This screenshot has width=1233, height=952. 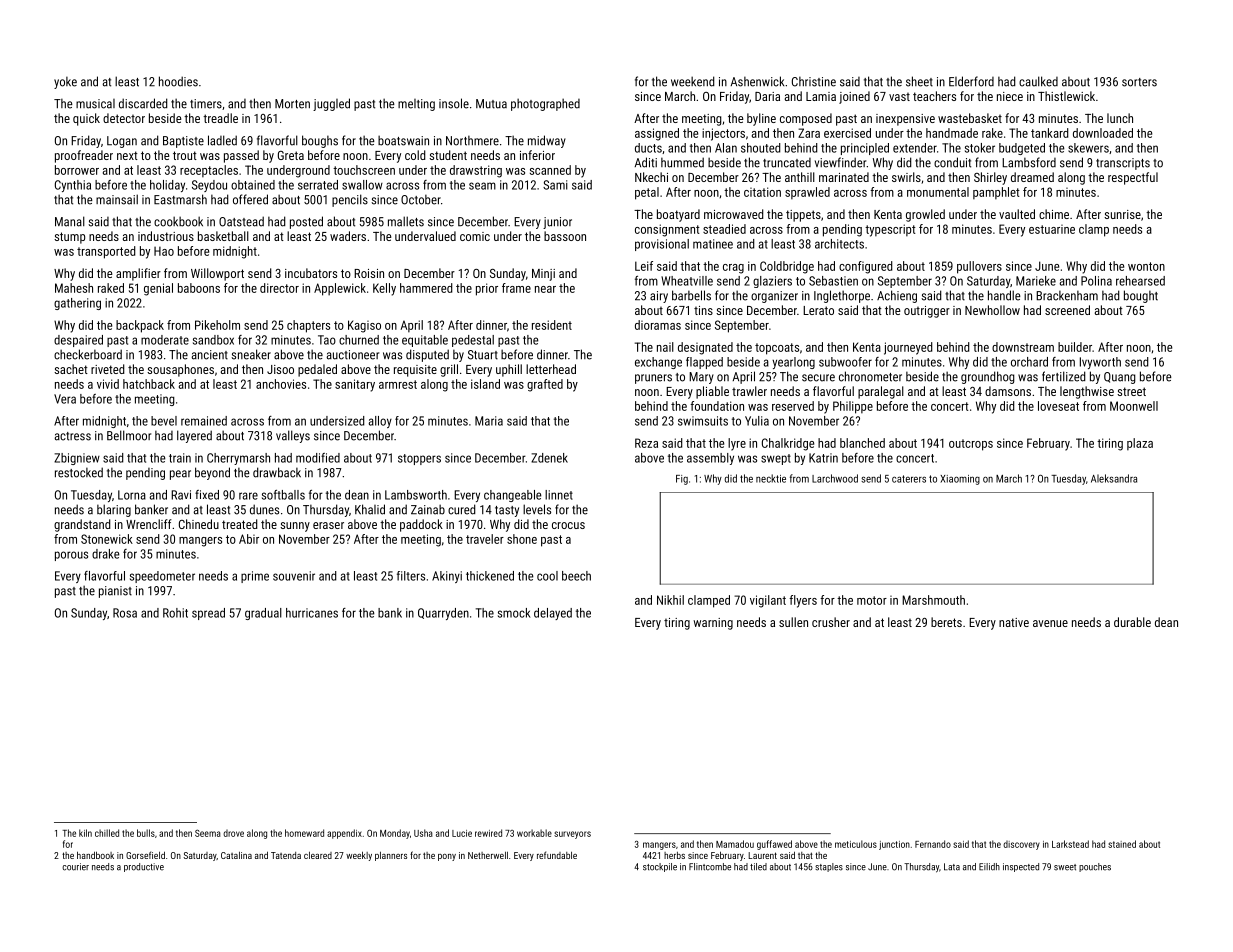 What do you see at coordinates (78, 341) in the screenshot?
I see `despaired` at bounding box center [78, 341].
